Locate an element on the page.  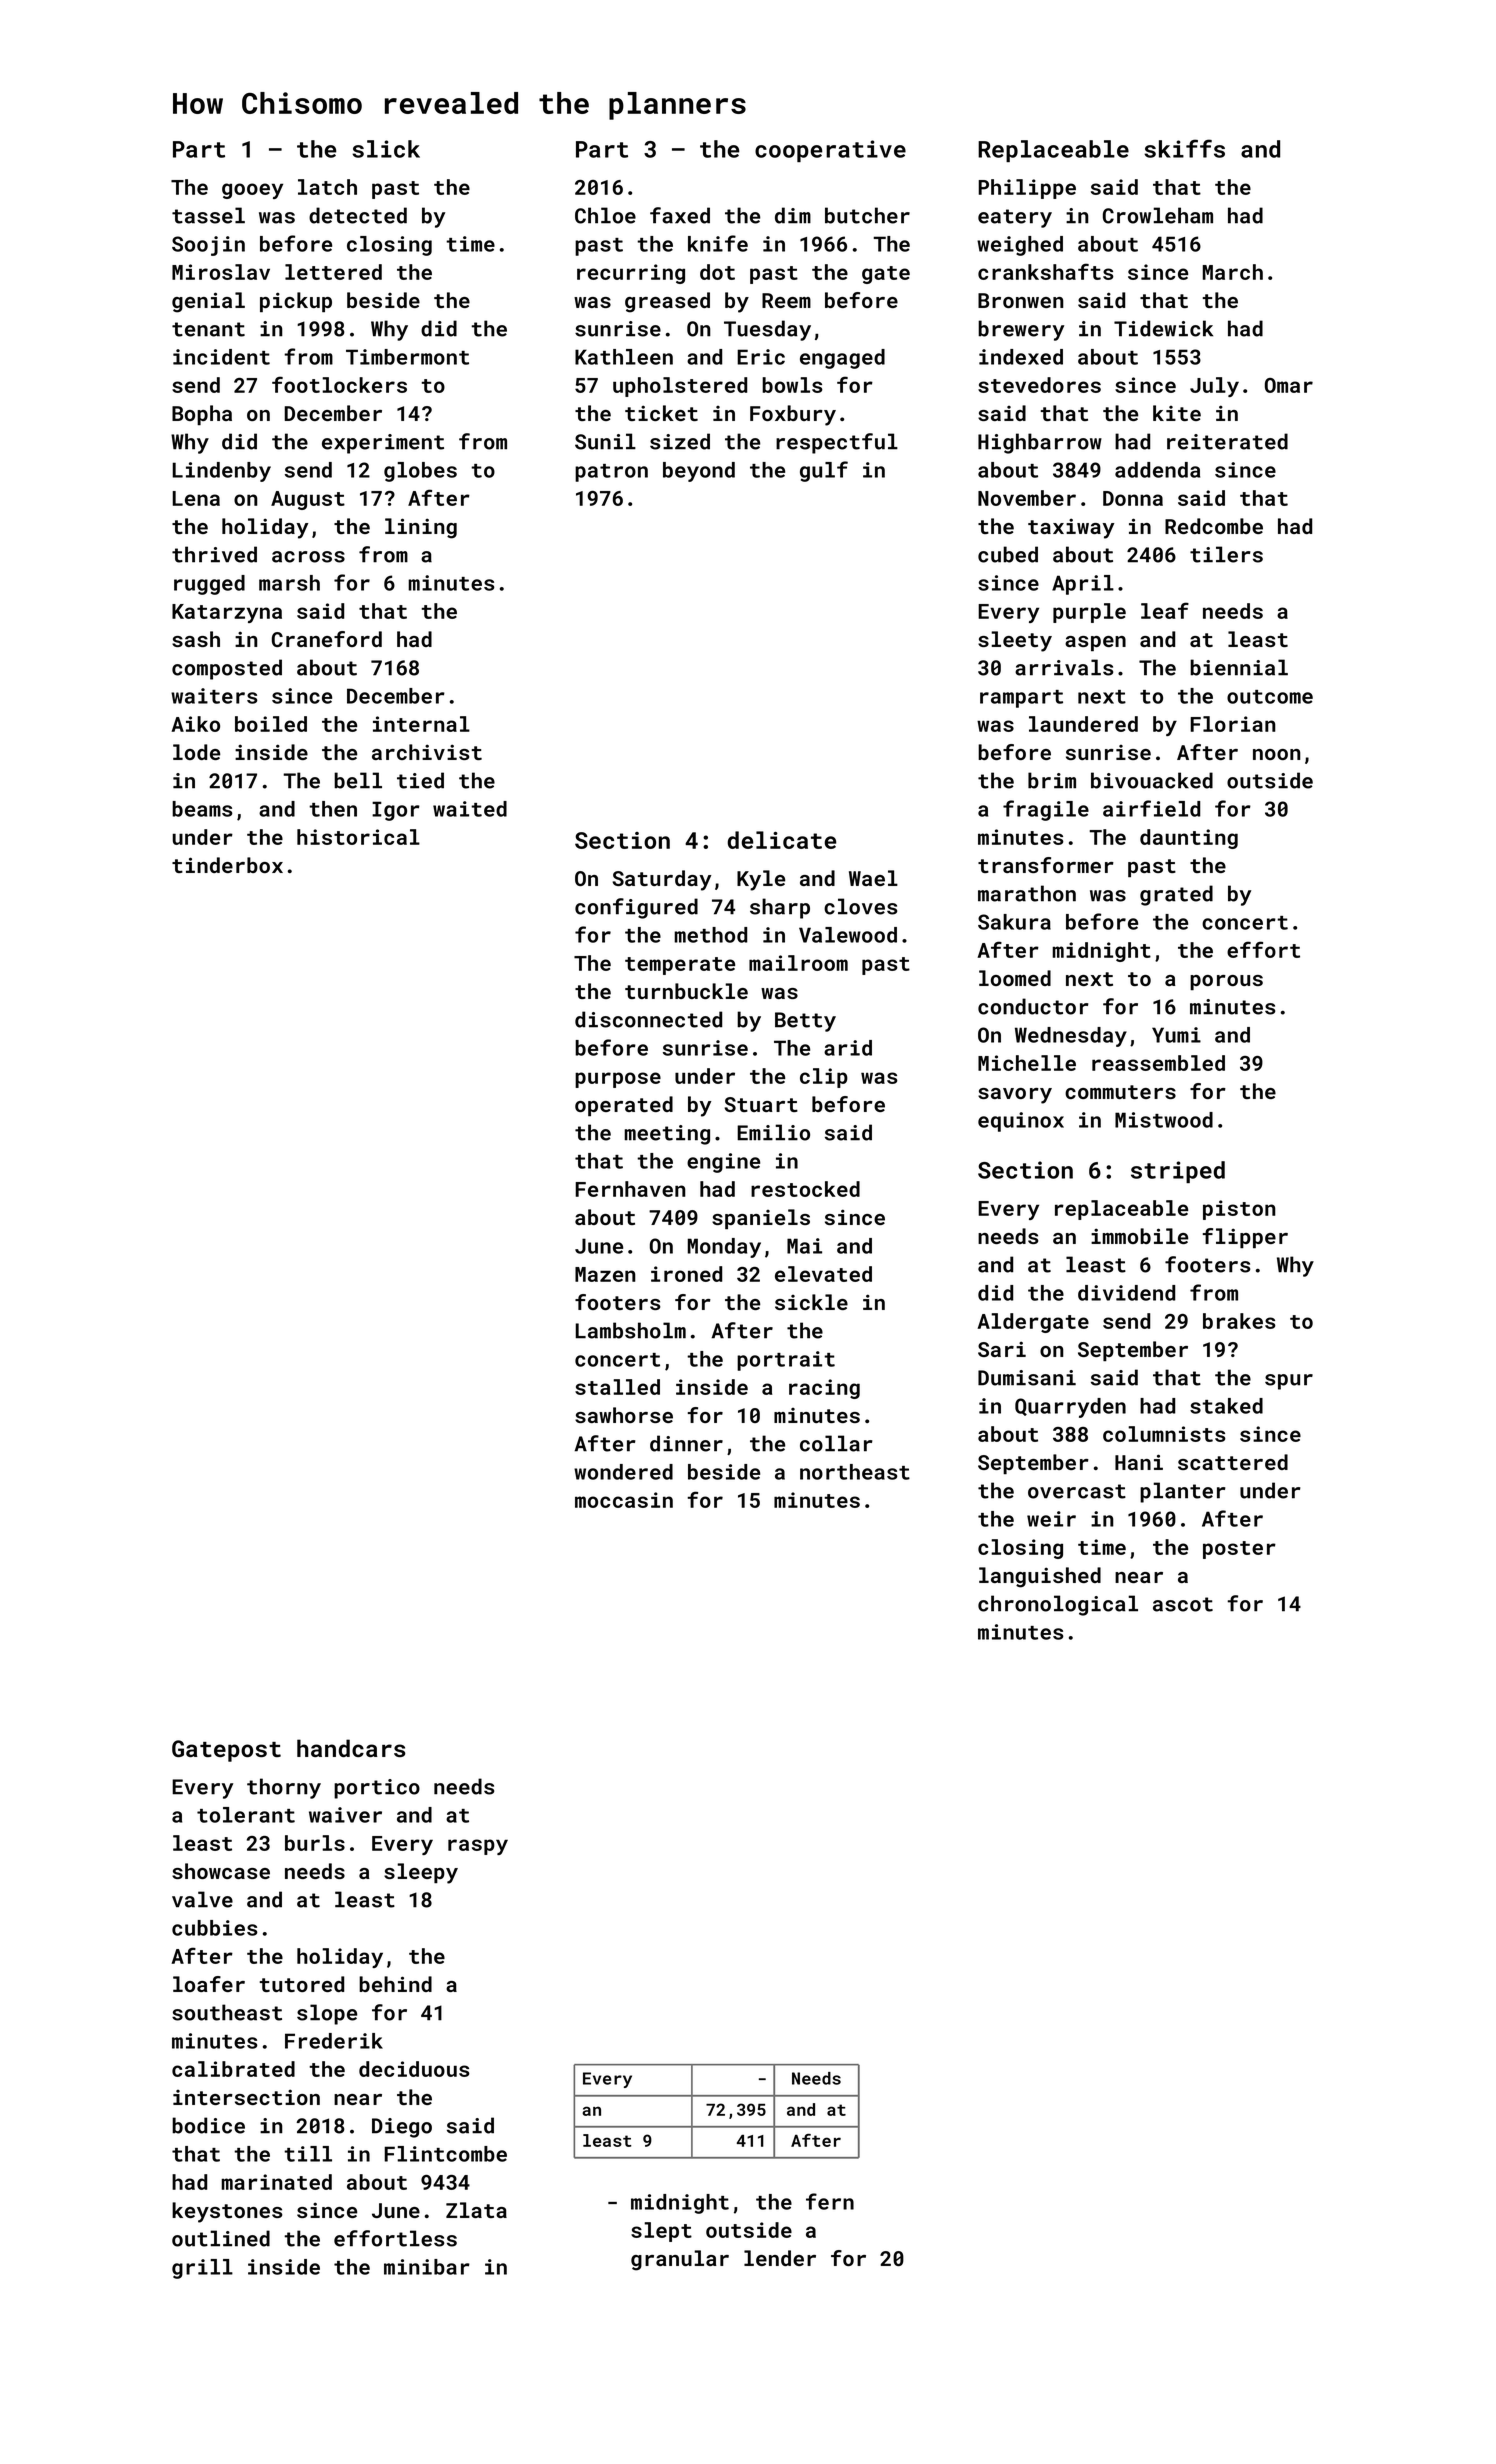
genial is located at coordinates (208, 302).
